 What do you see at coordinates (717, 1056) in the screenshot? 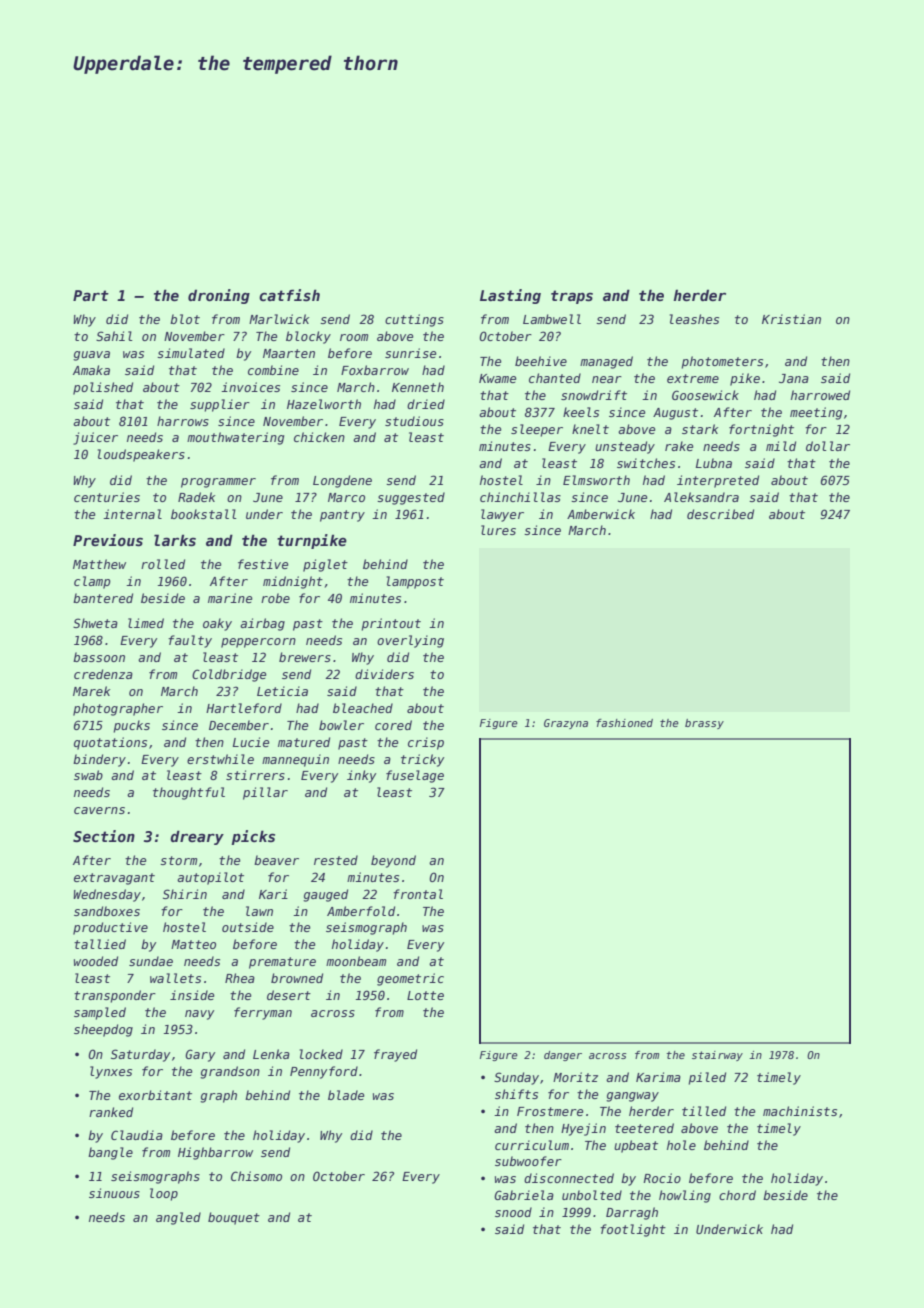
I see `stairway` at bounding box center [717, 1056].
